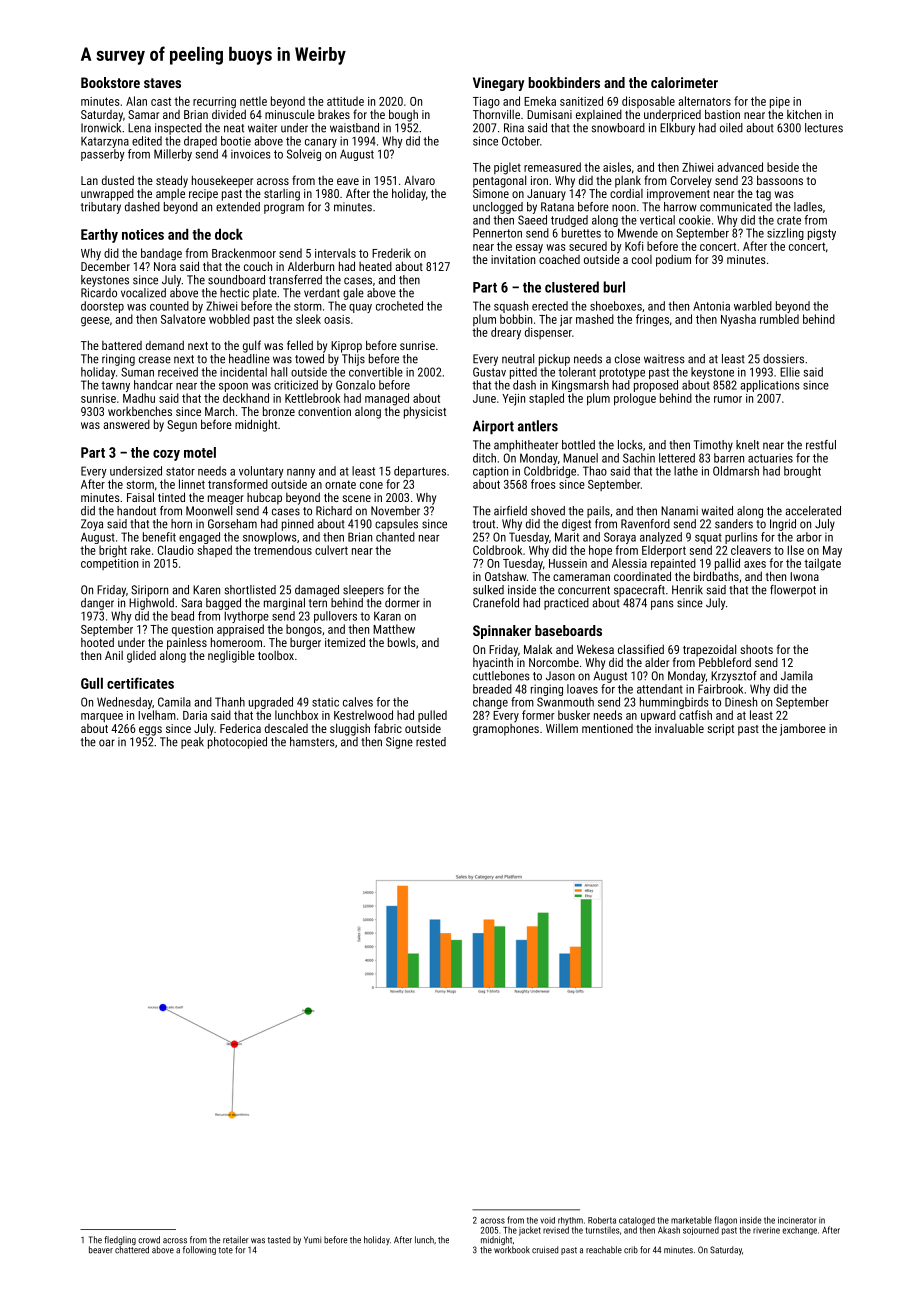 Image resolution: width=924 pixels, height=1308 pixels. I want to click on jamboree, so click(803, 729).
